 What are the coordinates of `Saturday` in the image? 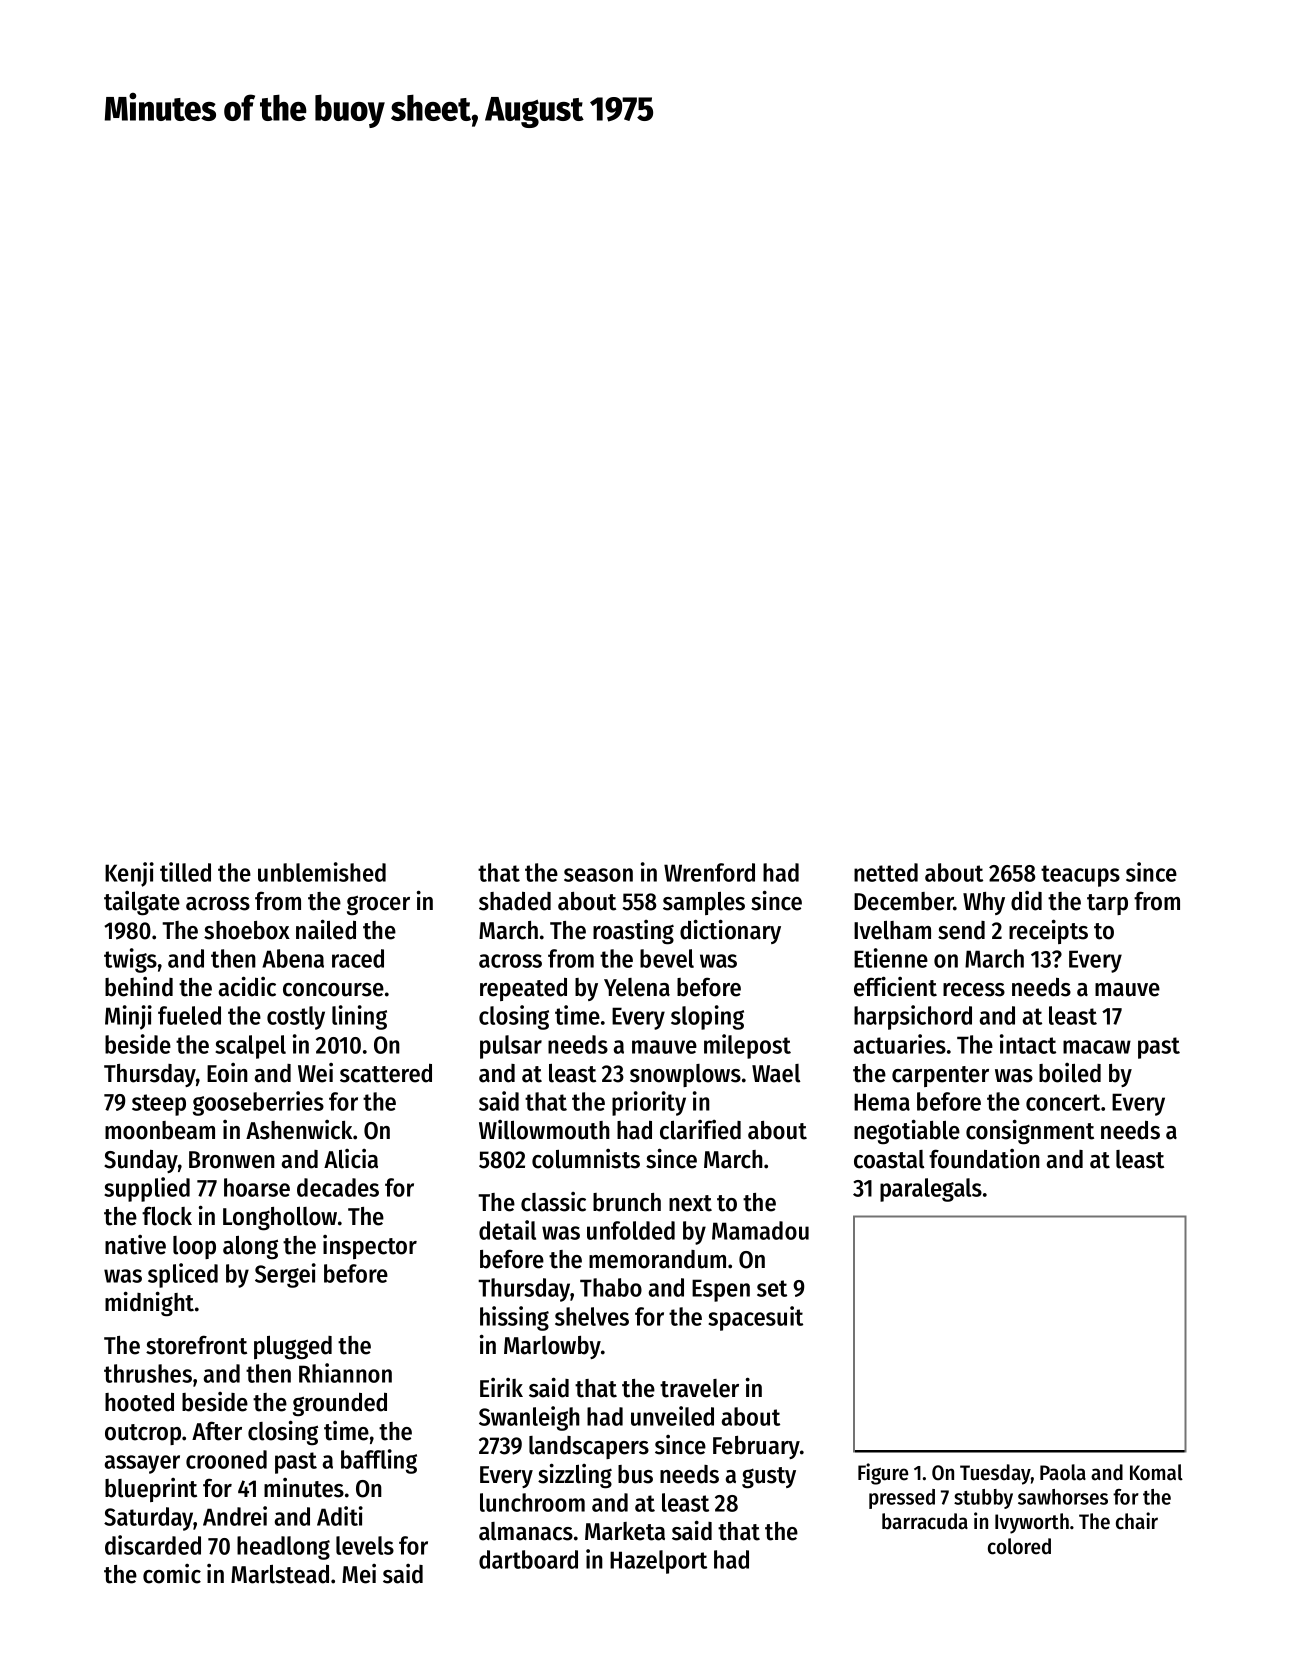 It's located at (148, 1519).
